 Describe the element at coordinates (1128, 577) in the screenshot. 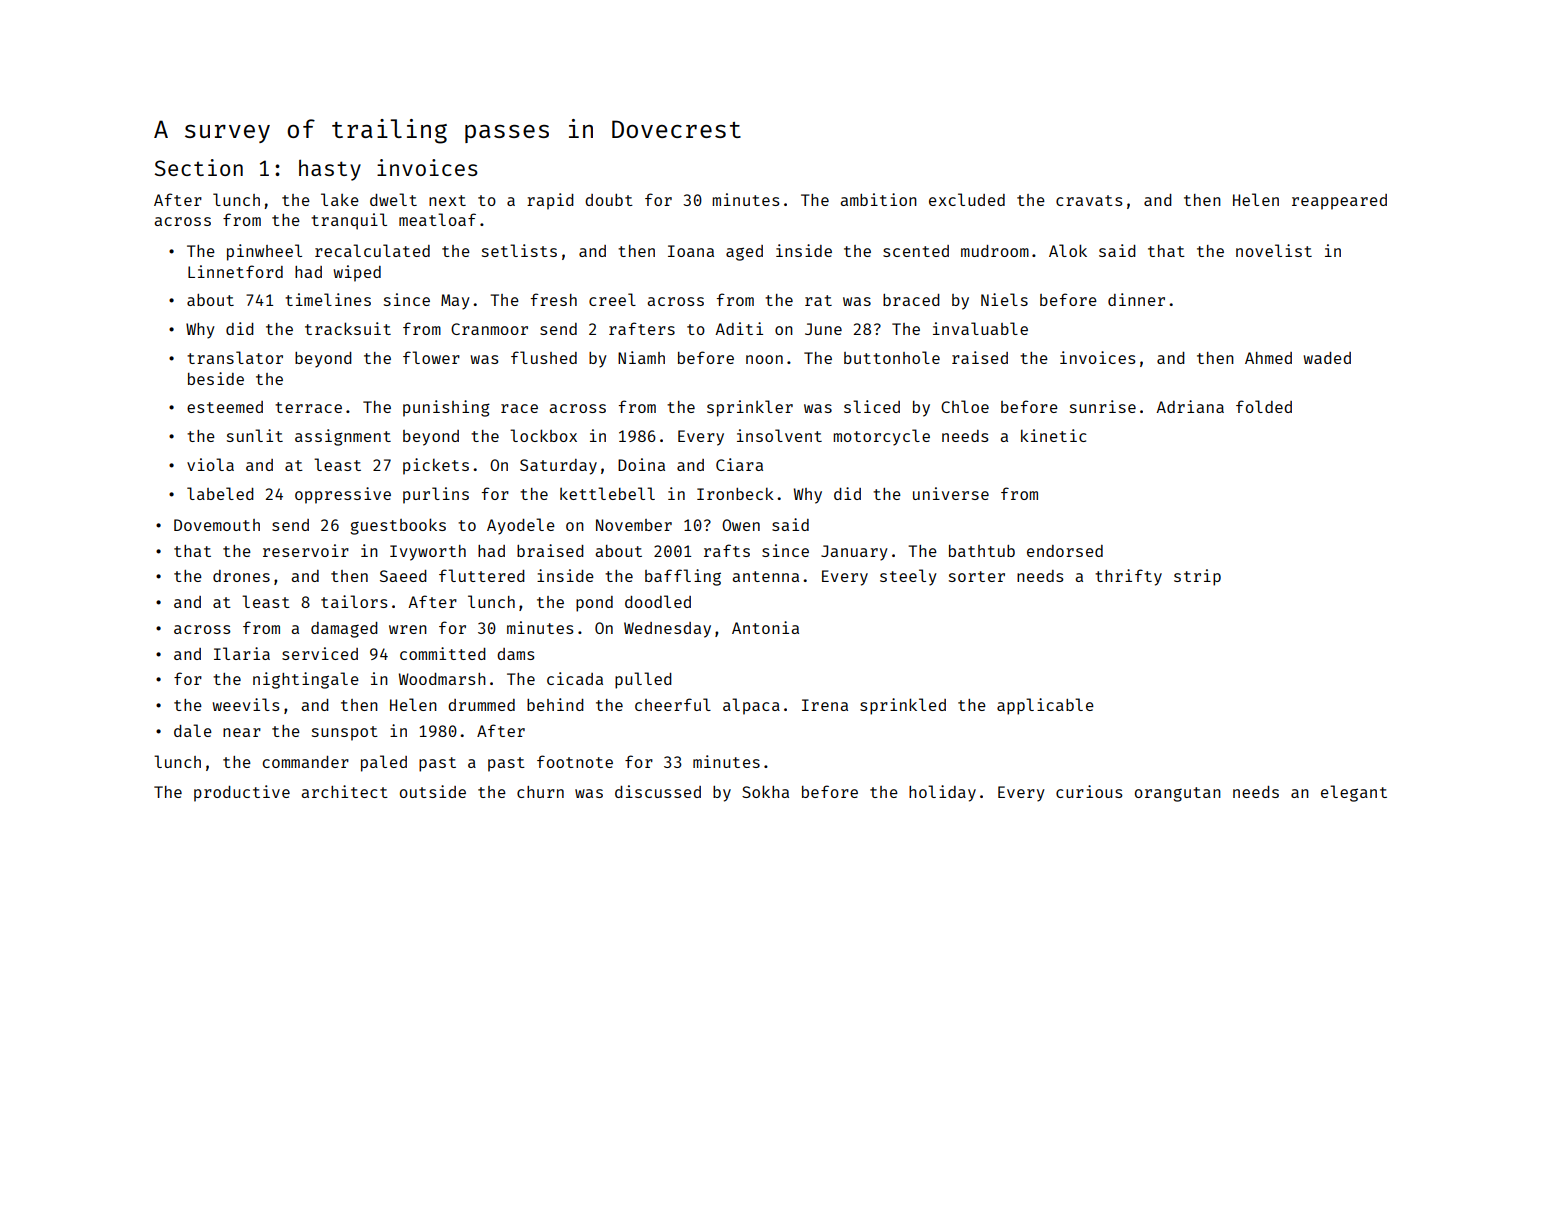

I see `thrifty` at that location.
